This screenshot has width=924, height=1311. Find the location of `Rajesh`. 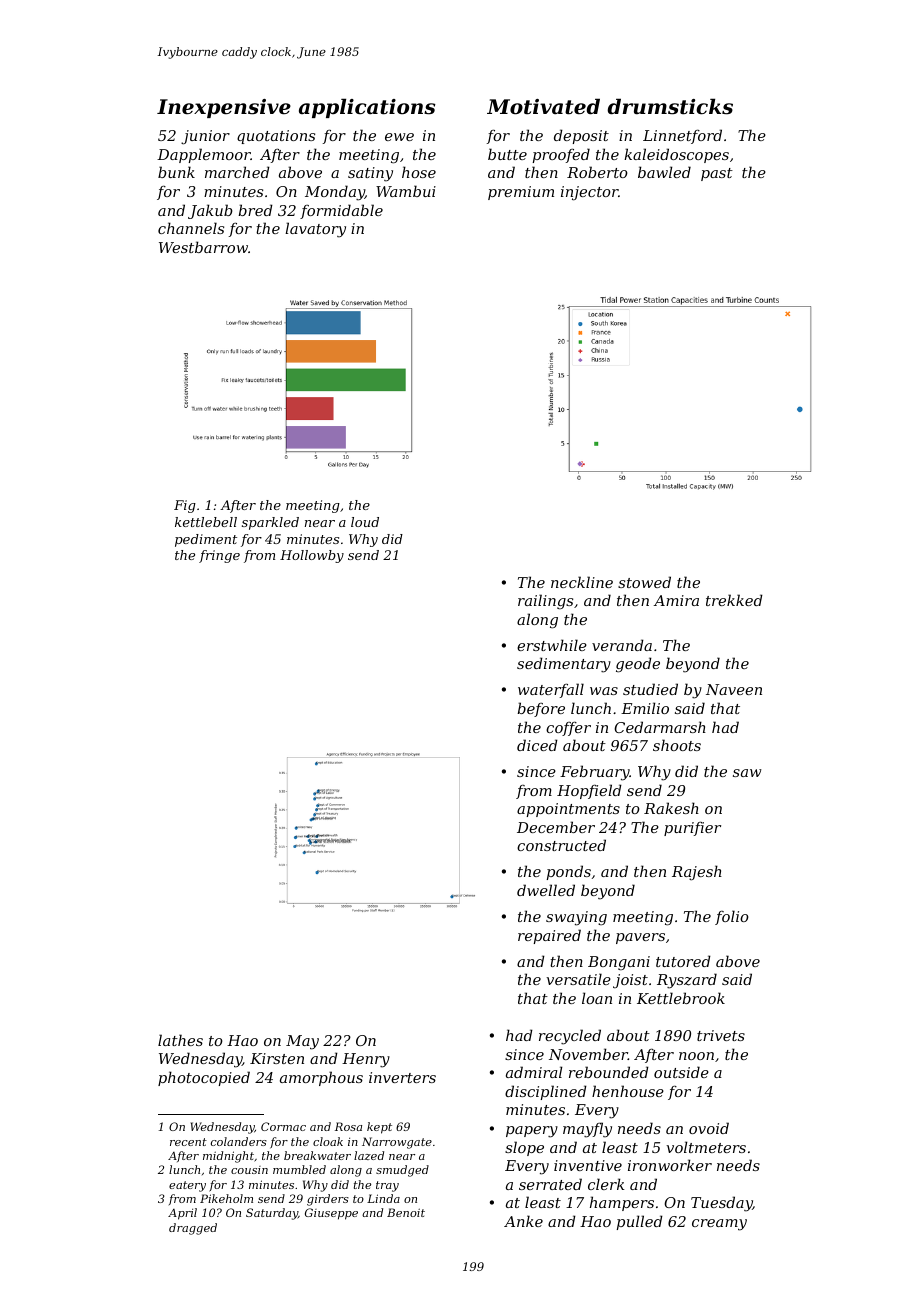

Rajesh is located at coordinates (697, 873).
